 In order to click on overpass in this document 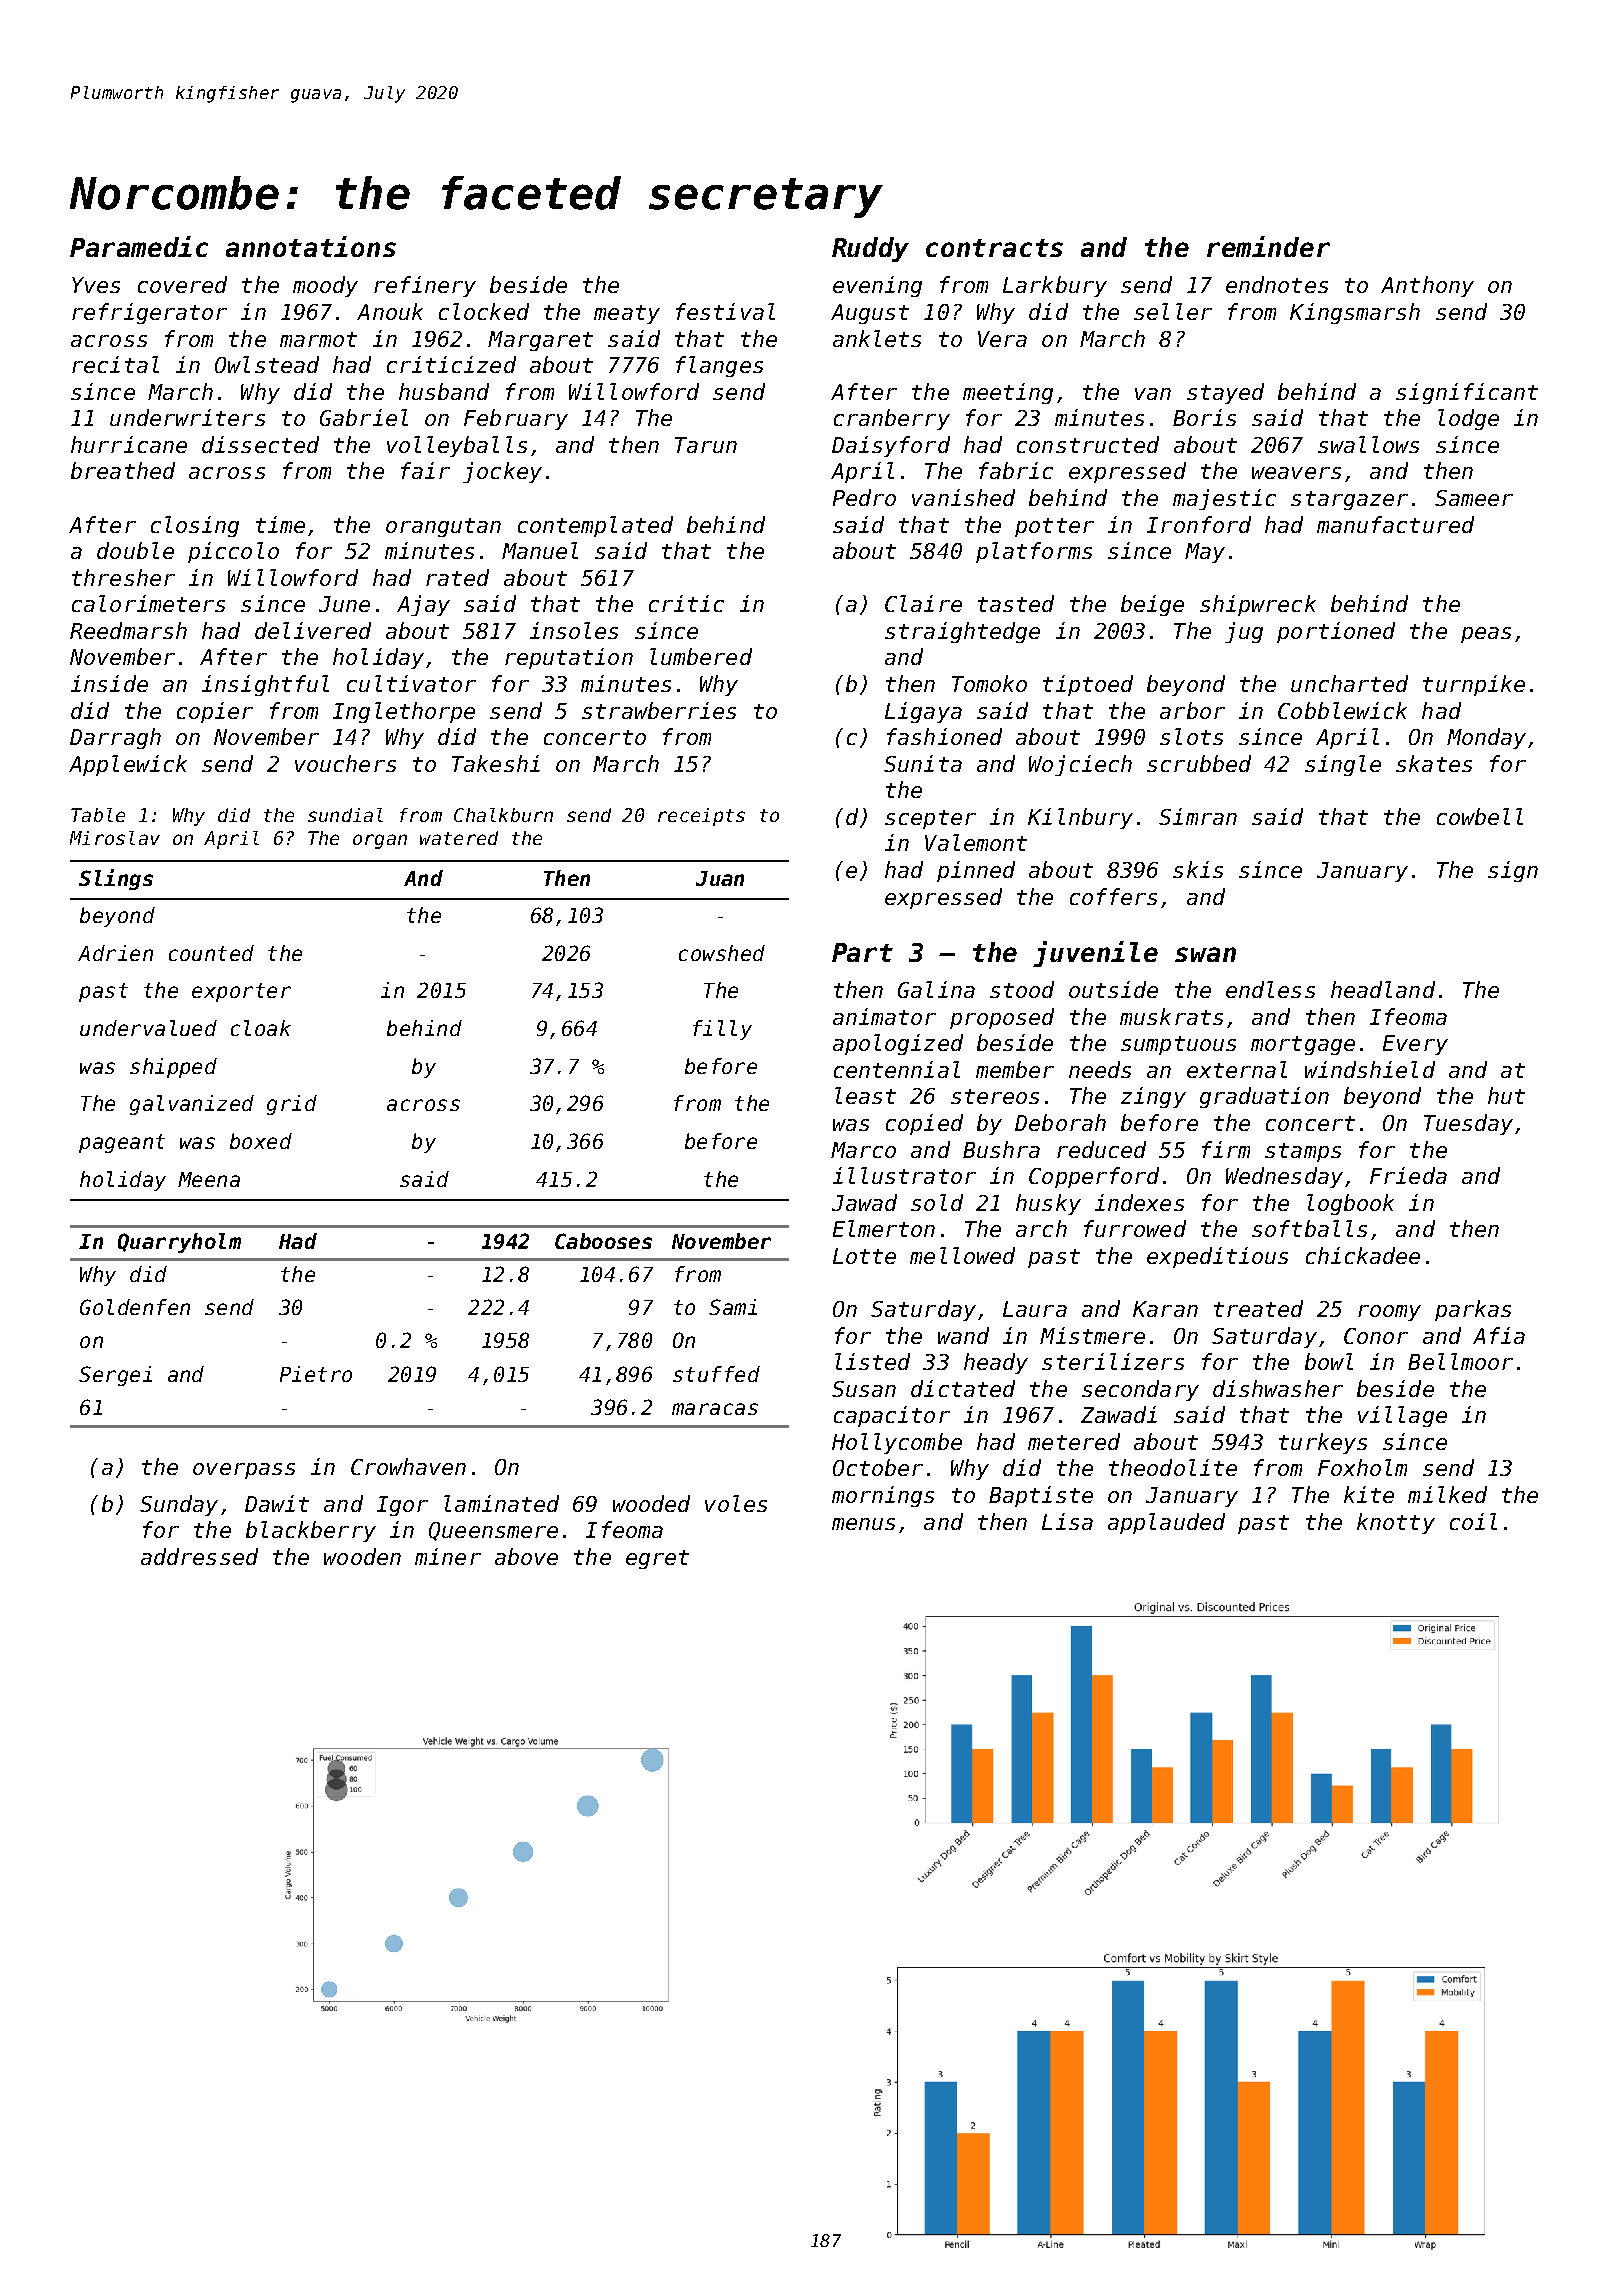, I will do `click(244, 1471)`.
